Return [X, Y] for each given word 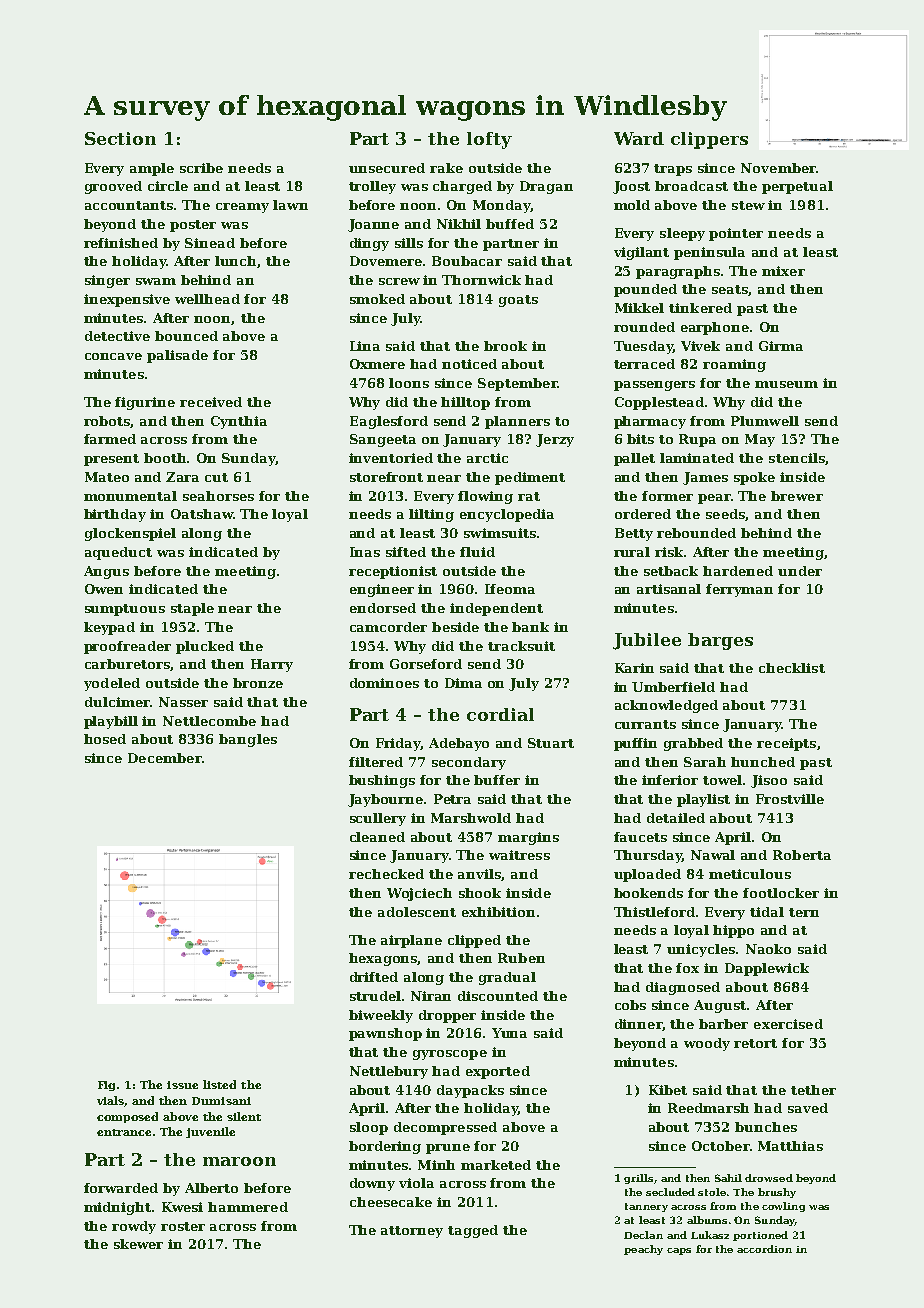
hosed [105, 739]
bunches [766, 1127]
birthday [115, 515]
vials [111, 1101]
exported [498, 1072]
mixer [783, 271]
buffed [510, 224]
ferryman [739, 590]
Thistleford [654, 912]
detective [117, 336]
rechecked [386, 874]
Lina [365, 346]
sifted [406, 552]
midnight [117, 1208]
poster [193, 226]
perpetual [797, 187]
